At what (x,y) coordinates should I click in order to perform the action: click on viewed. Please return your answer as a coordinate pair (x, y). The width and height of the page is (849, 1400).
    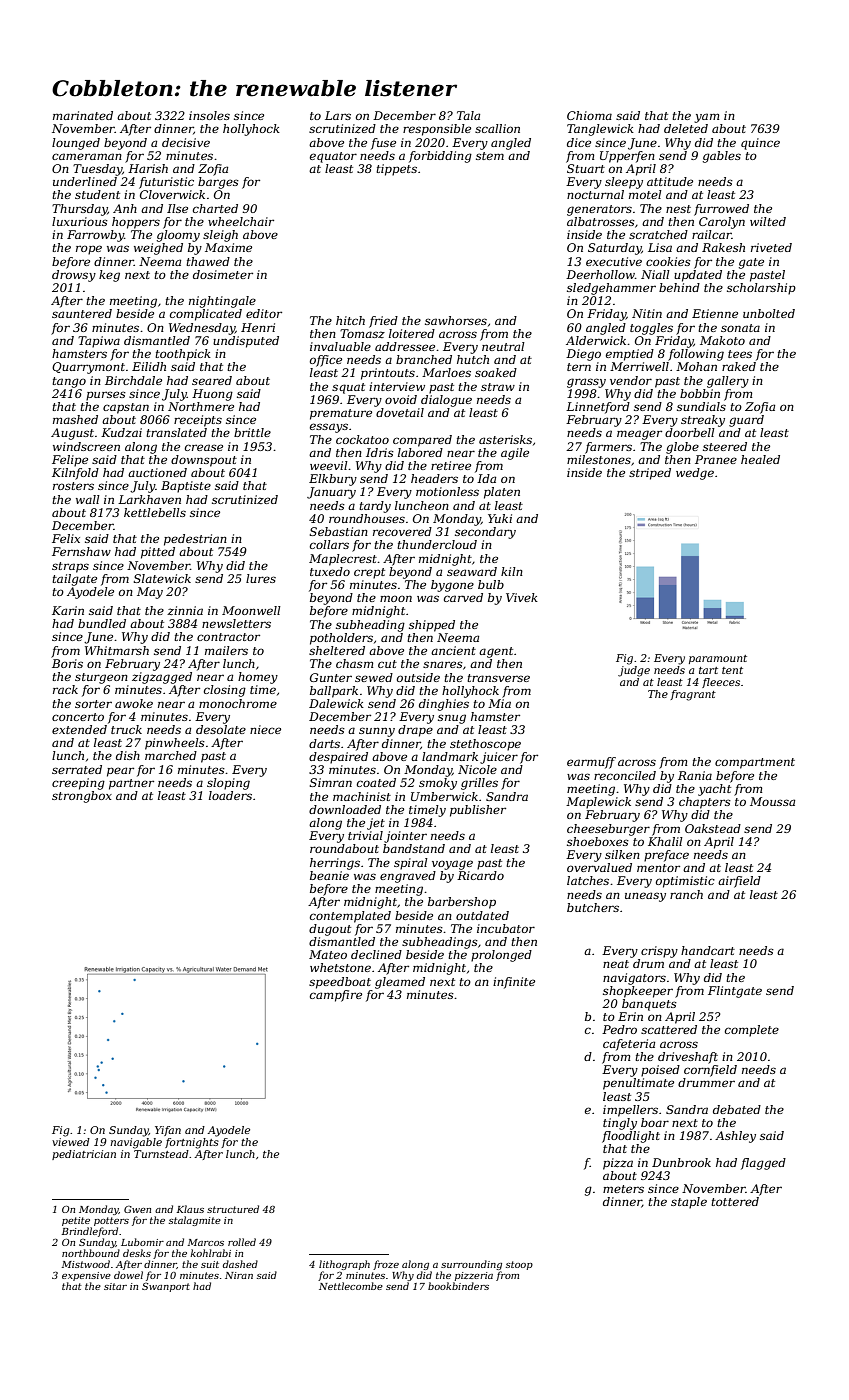
    Looking at the image, I should click on (71, 1142).
